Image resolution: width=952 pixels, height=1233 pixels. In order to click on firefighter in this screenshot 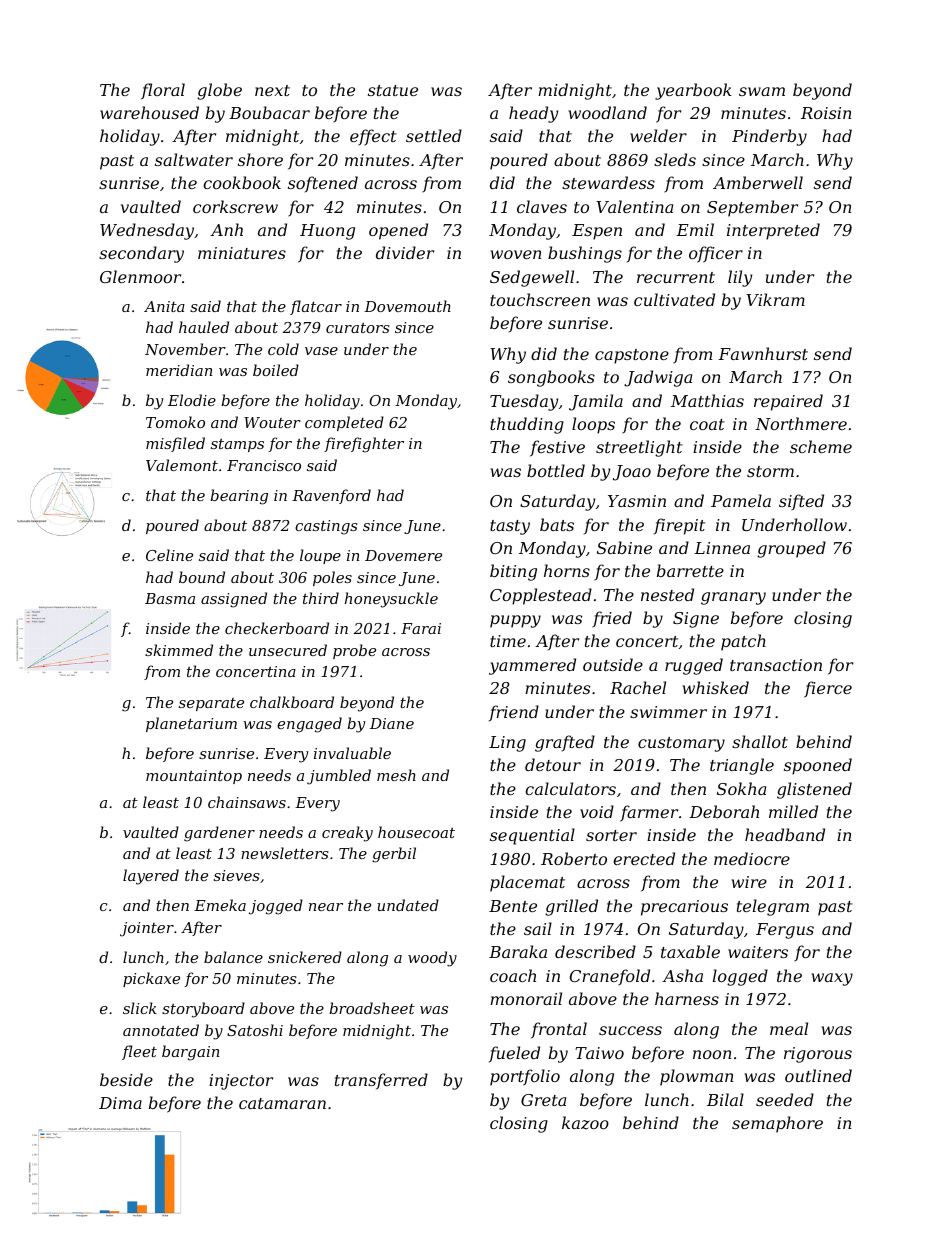, I will do `click(364, 445)`.
